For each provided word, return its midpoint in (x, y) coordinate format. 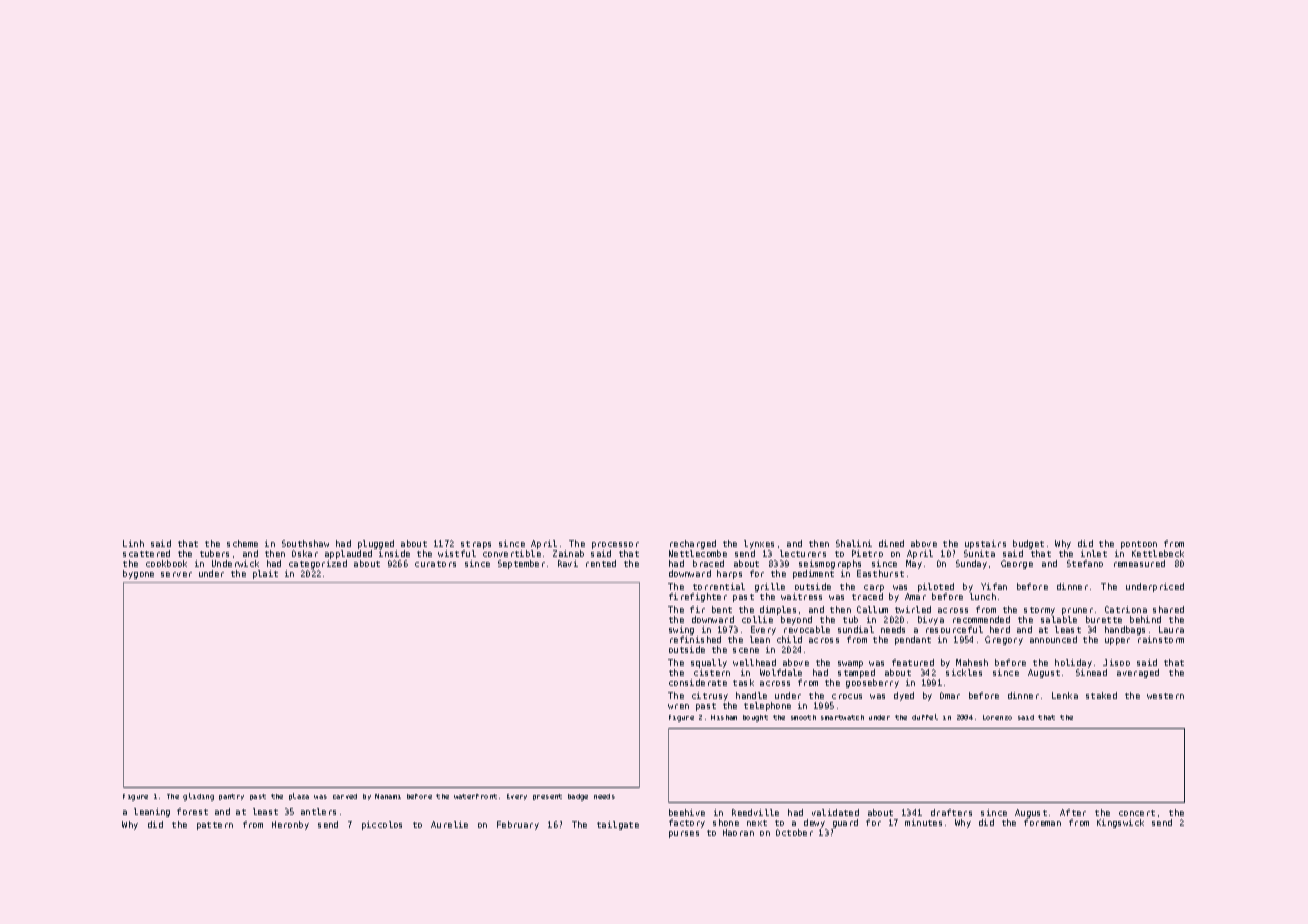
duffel (925, 717)
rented (601, 563)
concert (1137, 813)
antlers (318, 811)
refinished (695, 639)
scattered (146, 553)
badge (578, 797)
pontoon (1139, 545)
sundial (856, 629)
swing (681, 630)
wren (678, 706)
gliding (198, 797)
